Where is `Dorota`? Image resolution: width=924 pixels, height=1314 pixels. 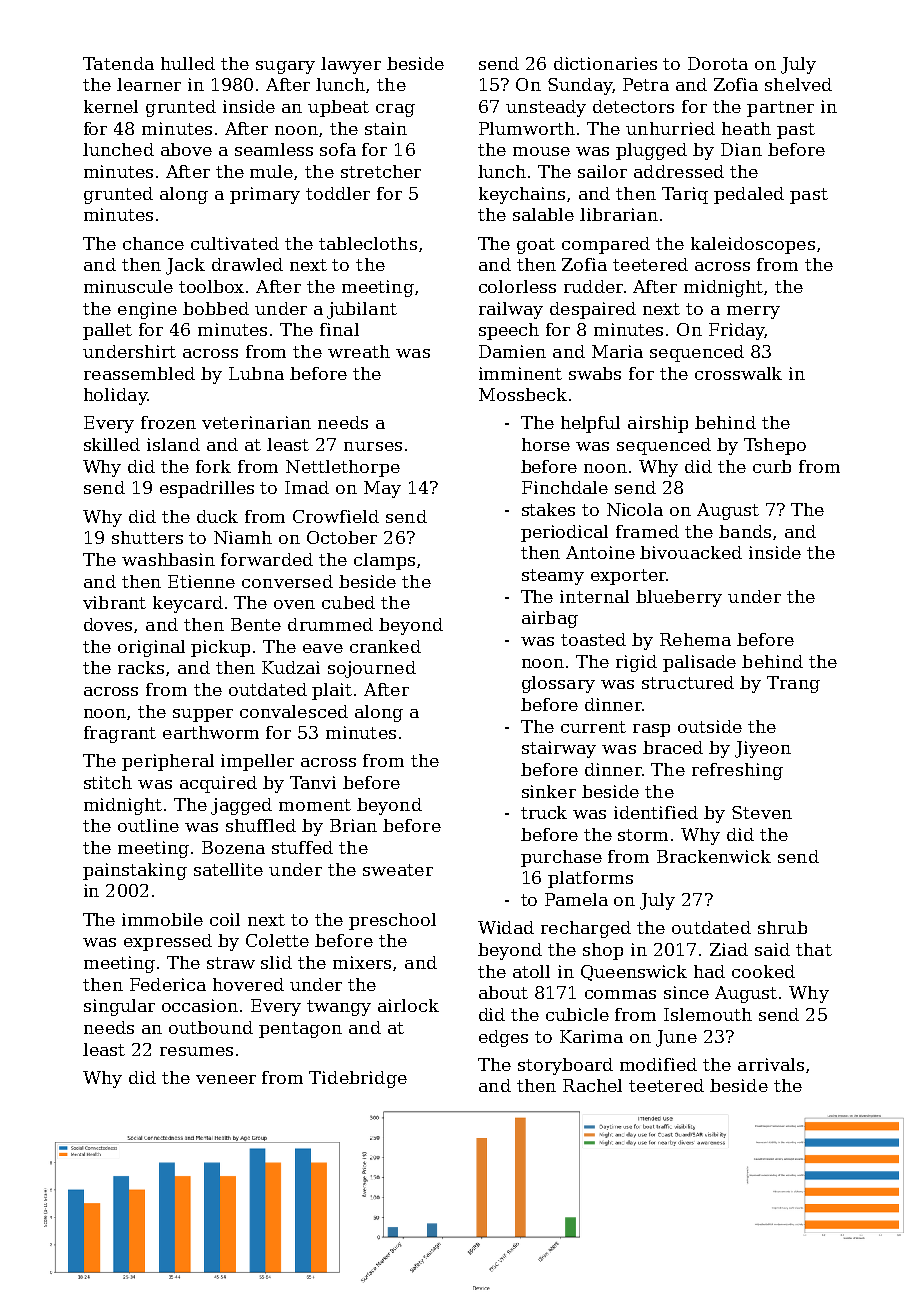 Dorota is located at coordinates (718, 63).
